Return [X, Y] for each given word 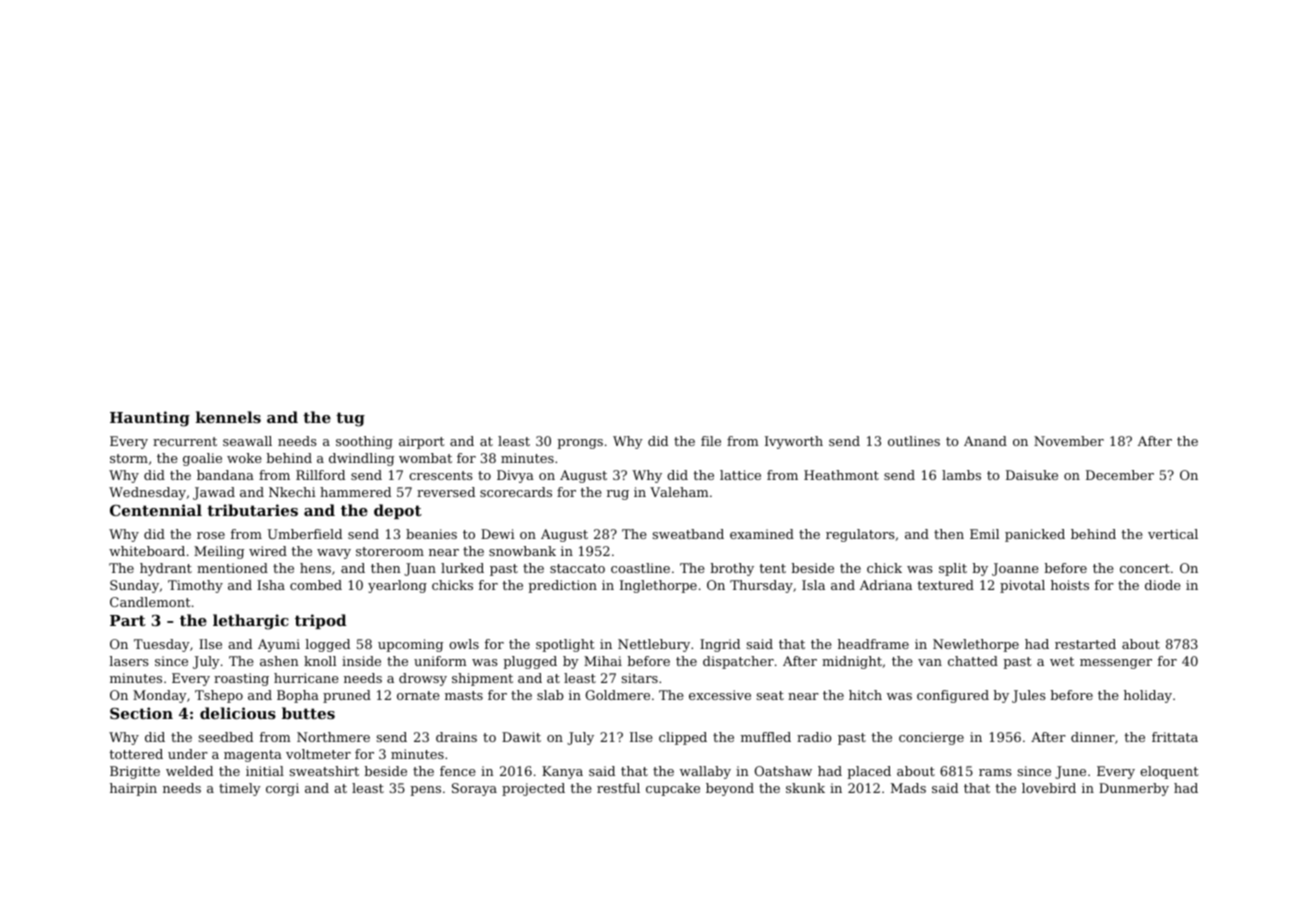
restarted [1085, 644]
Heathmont [841, 475]
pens [425, 791]
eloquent [1169, 772]
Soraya [474, 789]
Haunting [150, 419]
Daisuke [1032, 475]
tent [772, 568]
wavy [334, 554]
